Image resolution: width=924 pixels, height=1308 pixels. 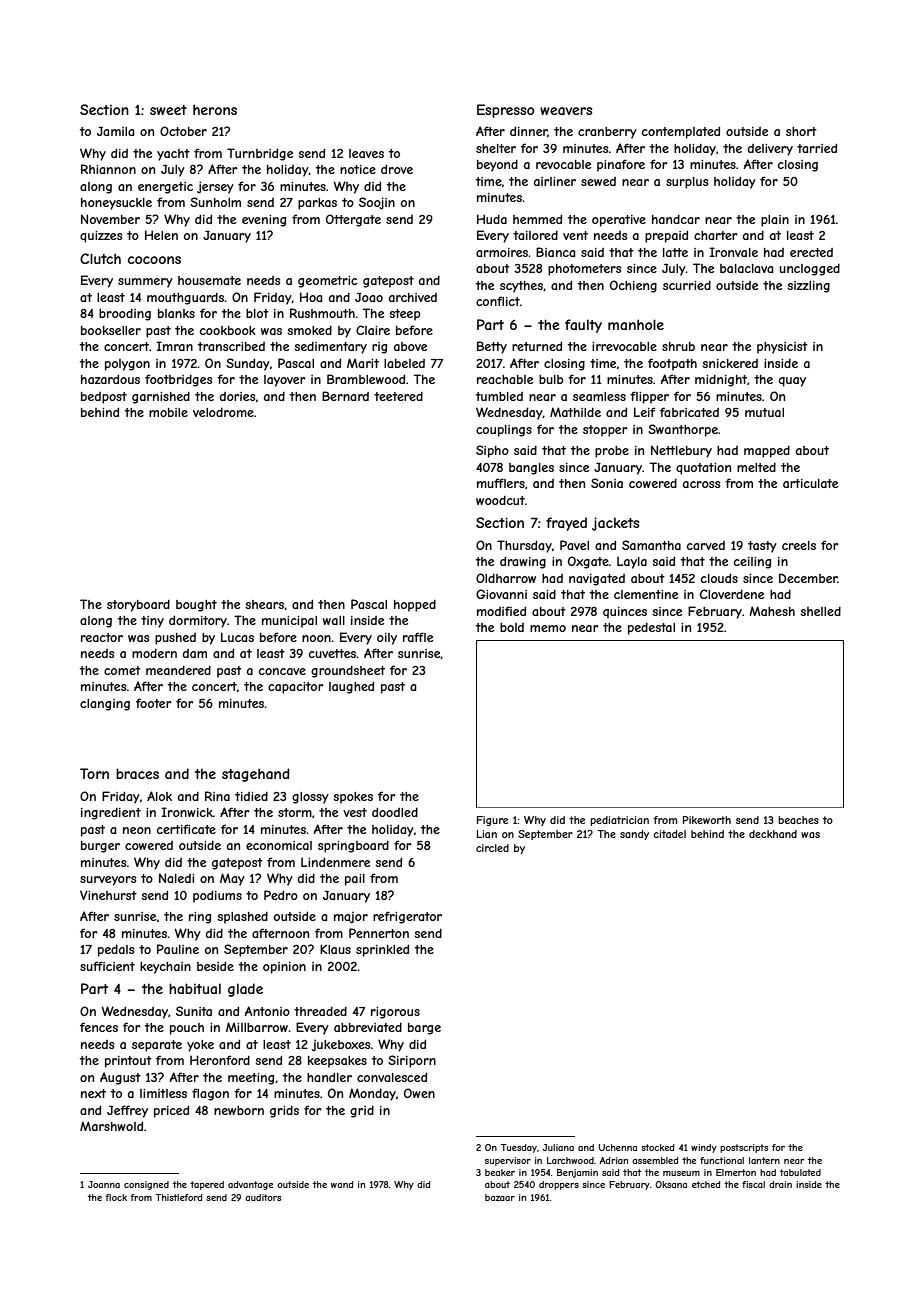 I want to click on delivery, so click(x=770, y=150).
